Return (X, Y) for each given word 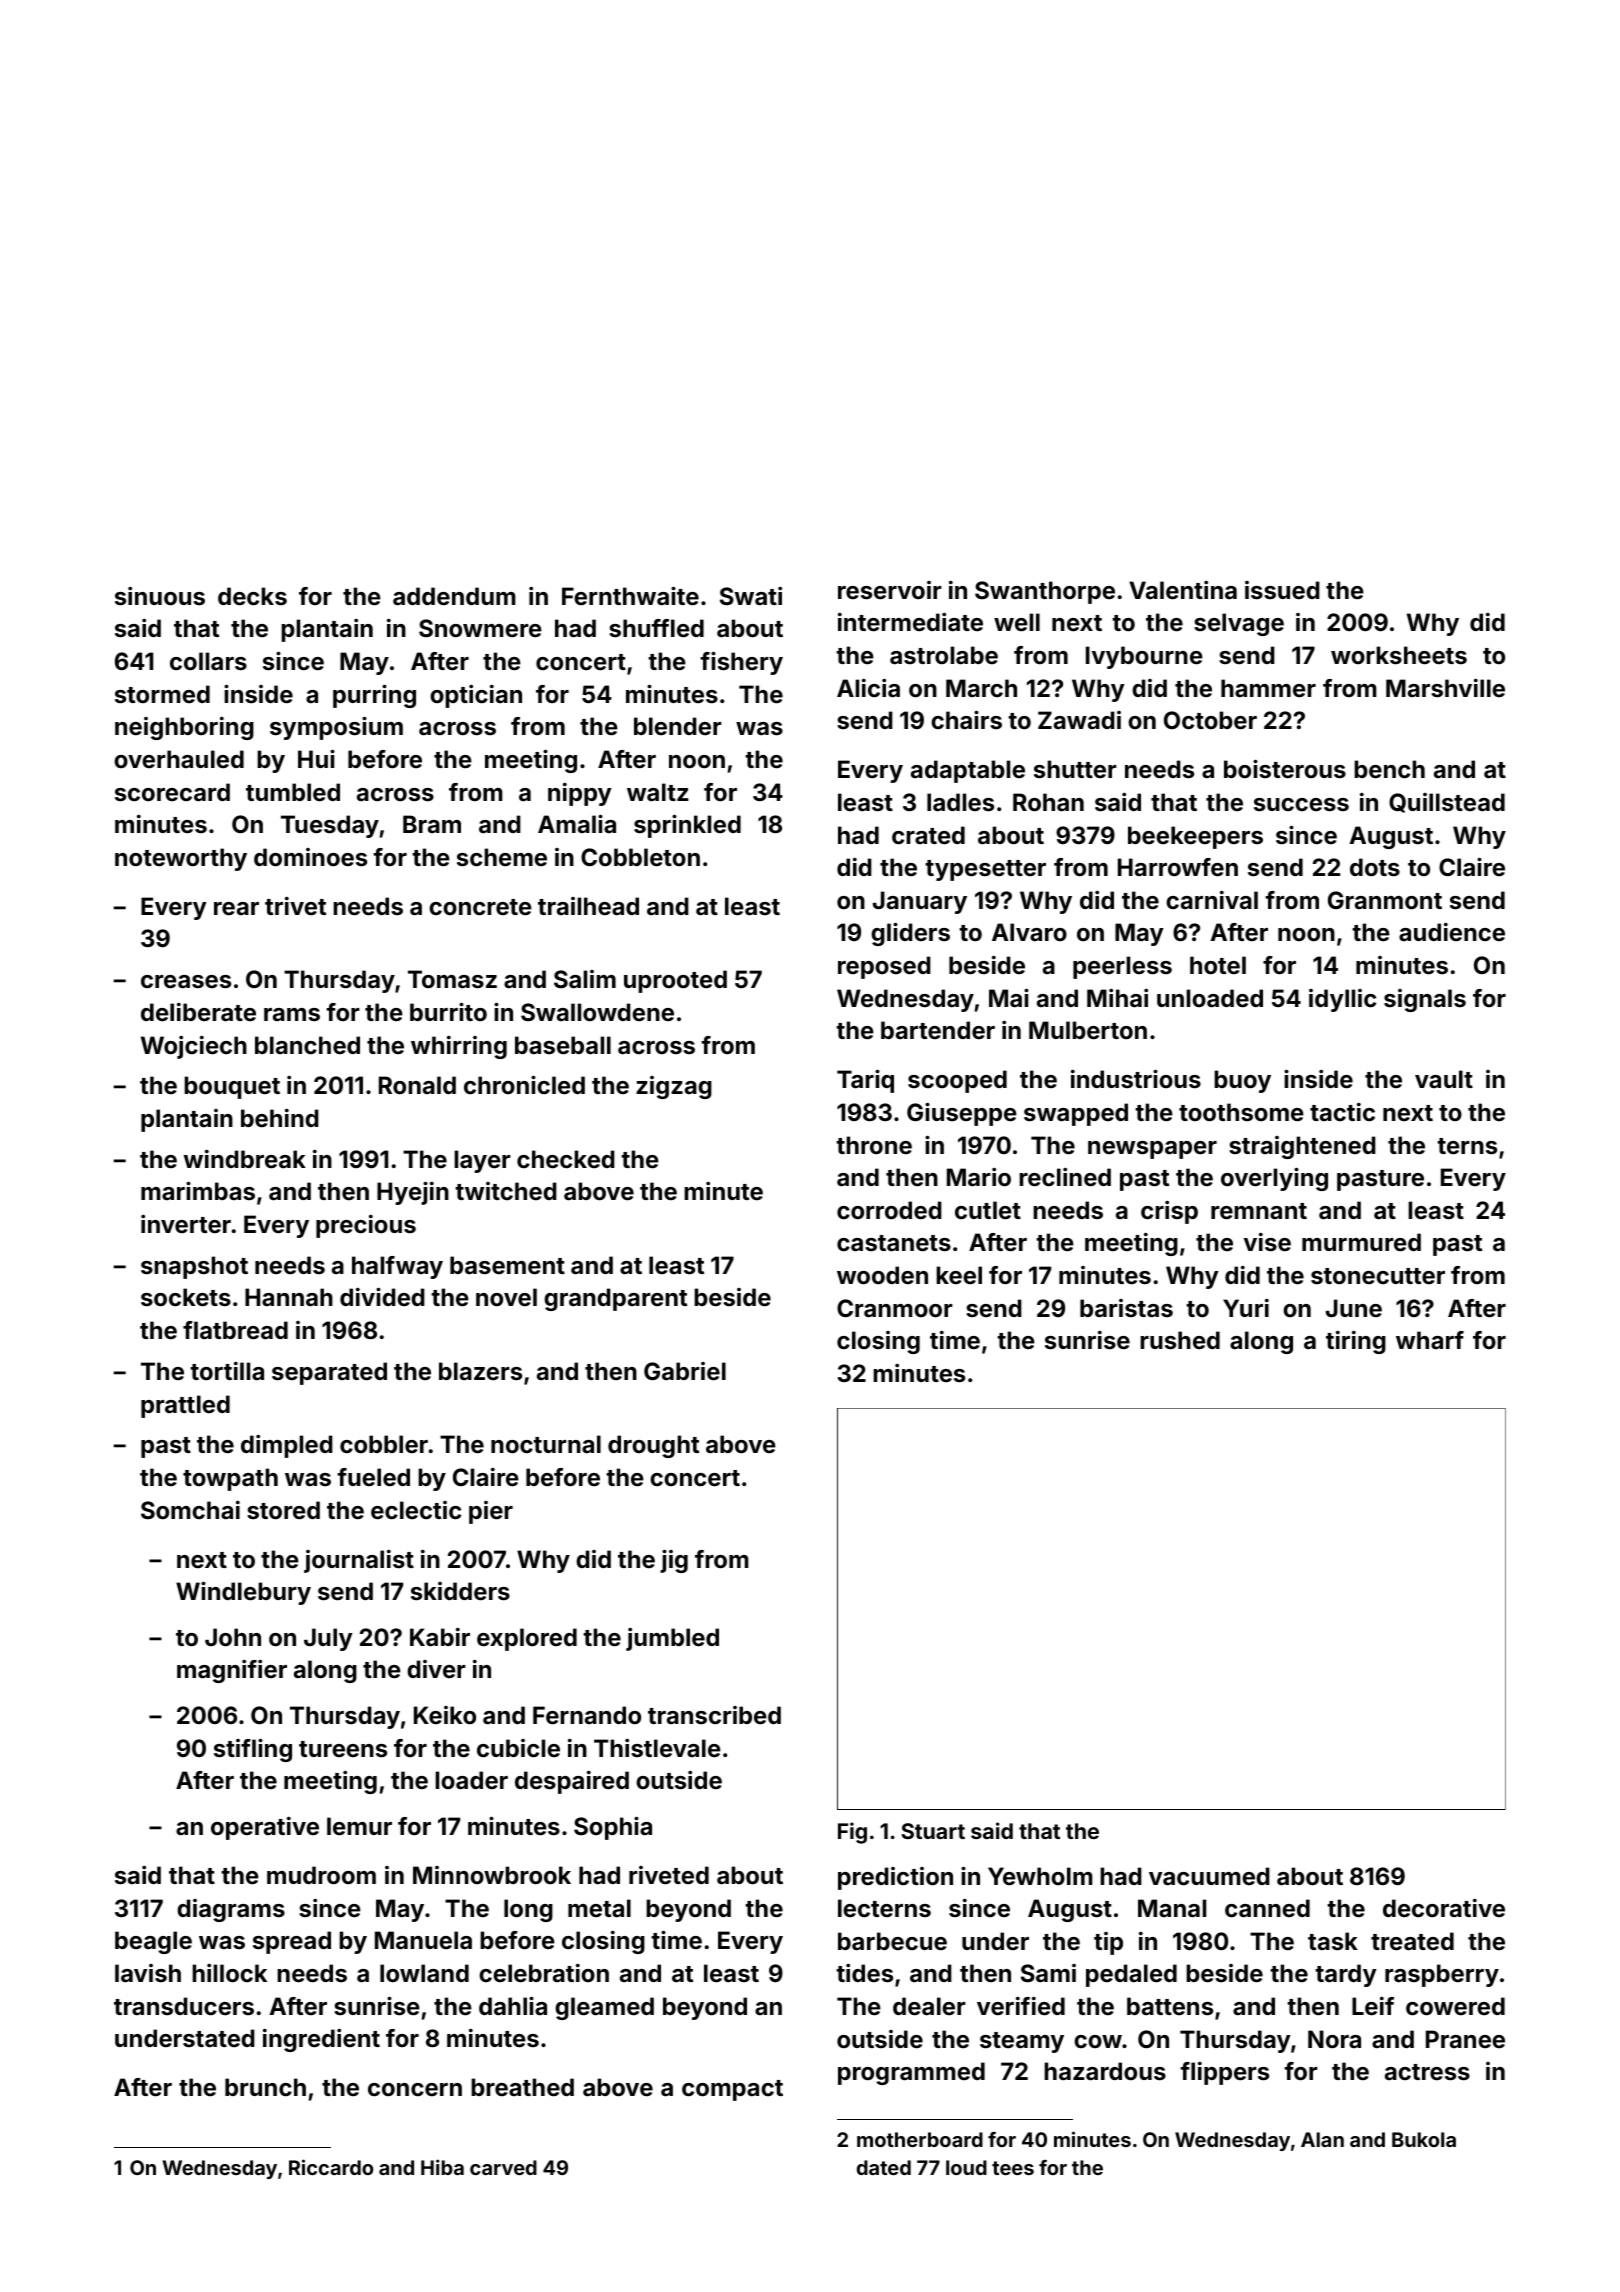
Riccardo (331, 2167)
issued (1282, 590)
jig (674, 1561)
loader (471, 1780)
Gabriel (685, 1371)
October (1210, 720)
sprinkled (687, 826)
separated (329, 1373)
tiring (1356, 1342)
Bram (432, 824)
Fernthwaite (630, 596)
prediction (895, 1878)
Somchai (190, 1510)
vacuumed (1209, 1876)
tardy (1346, 1975)
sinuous (160, 596)
